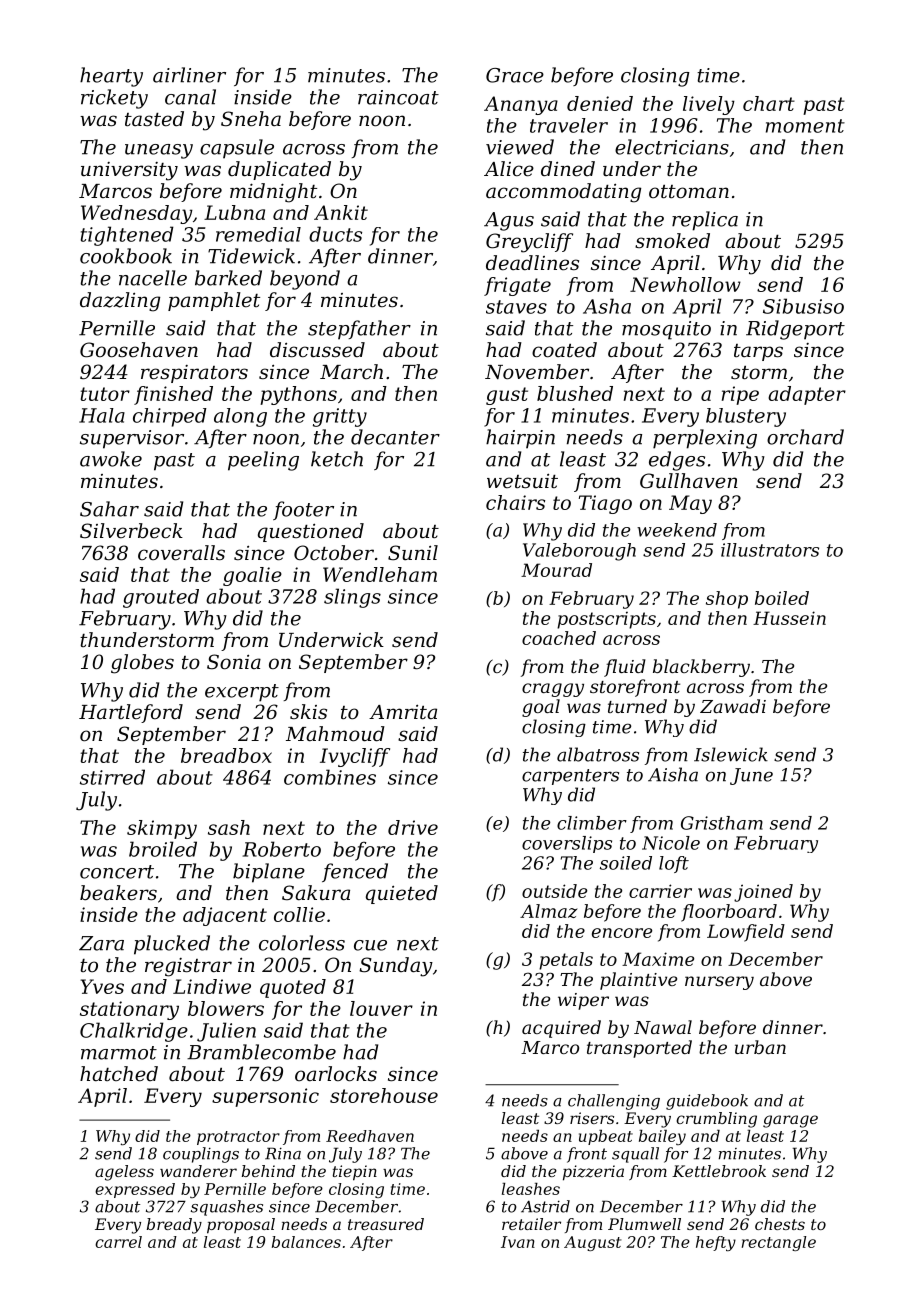 This screenshot has width=924, height=1314. What do you see at coordinates (384, 1095) in the screenshot?
I see `storehouse` at bounding box center [384, 1095].
